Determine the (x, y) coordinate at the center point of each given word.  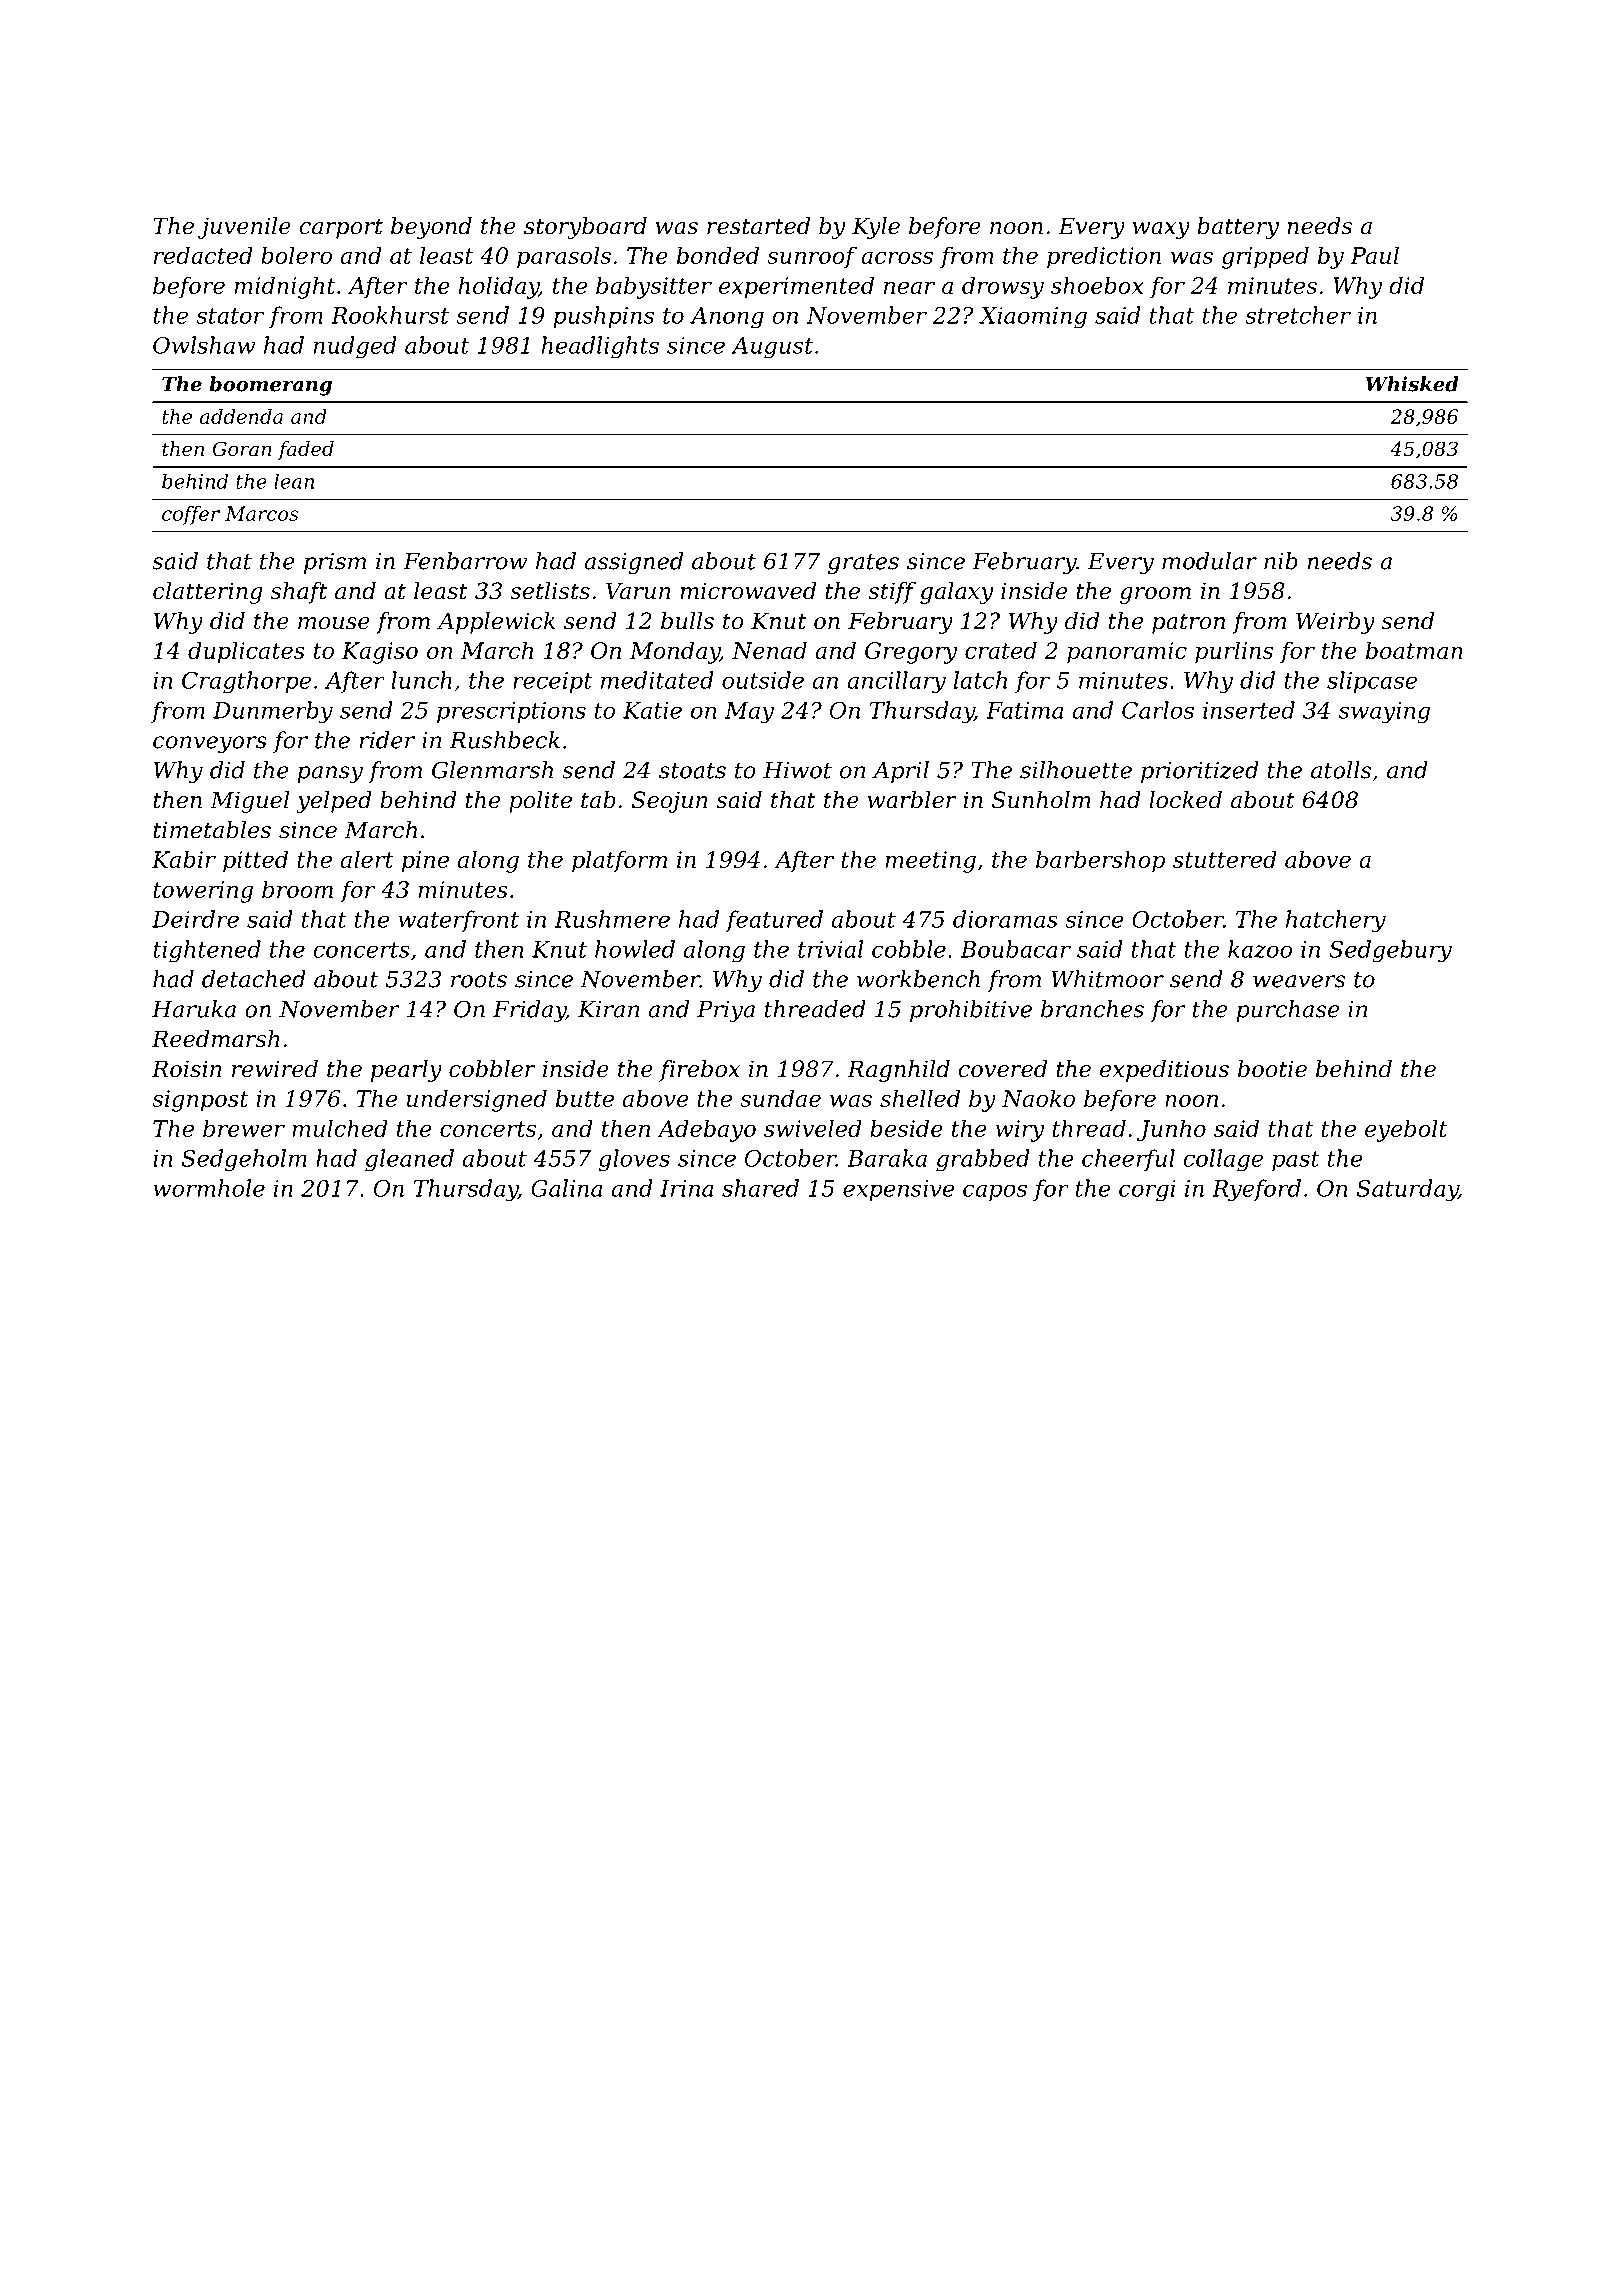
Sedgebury (1390, 951)
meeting (930, 862)
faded (306, 450)
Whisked (1412, 384)
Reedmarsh (216, 1039)
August (772, 347)
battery (1238, 228)
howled (635, 949)
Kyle (876, 228)
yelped (334, 802)
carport (341, 228)
